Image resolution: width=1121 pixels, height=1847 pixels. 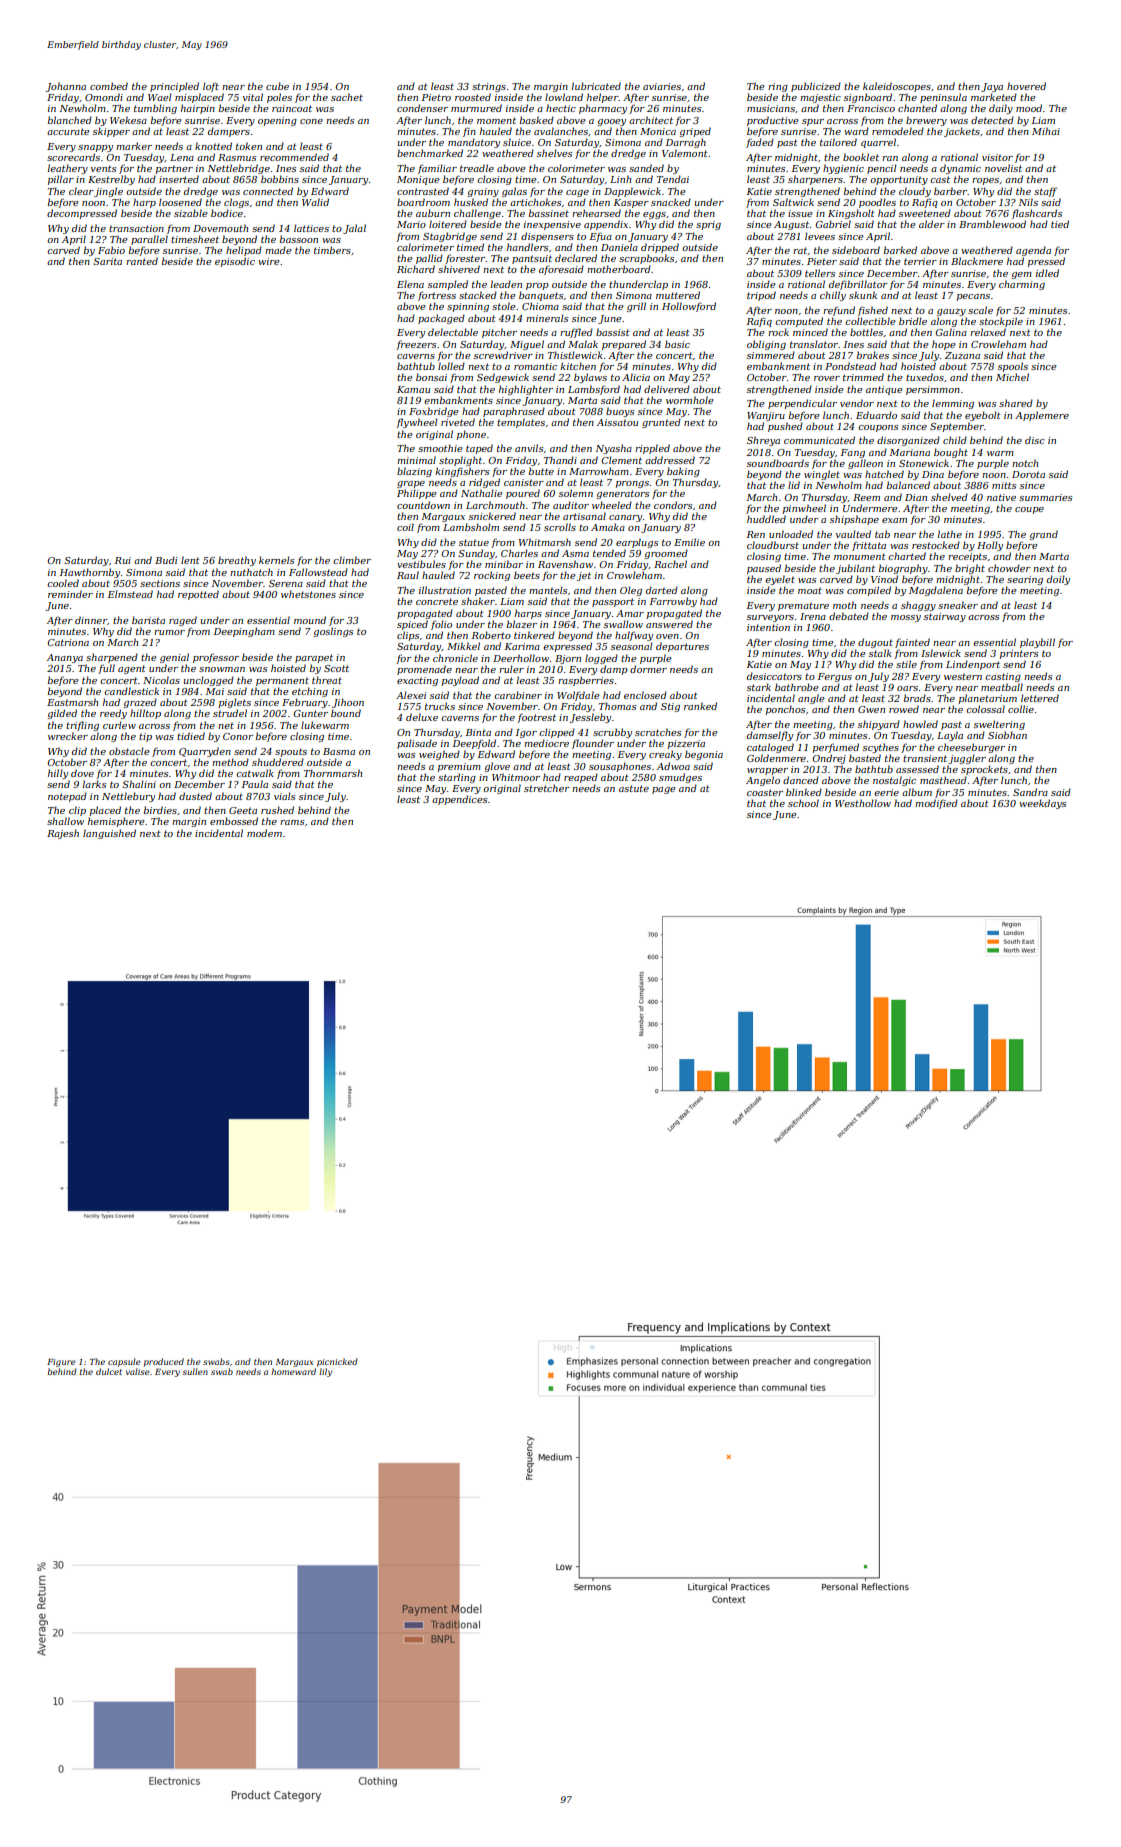 I want to click on Pieter, so click(x=822, y=261).
